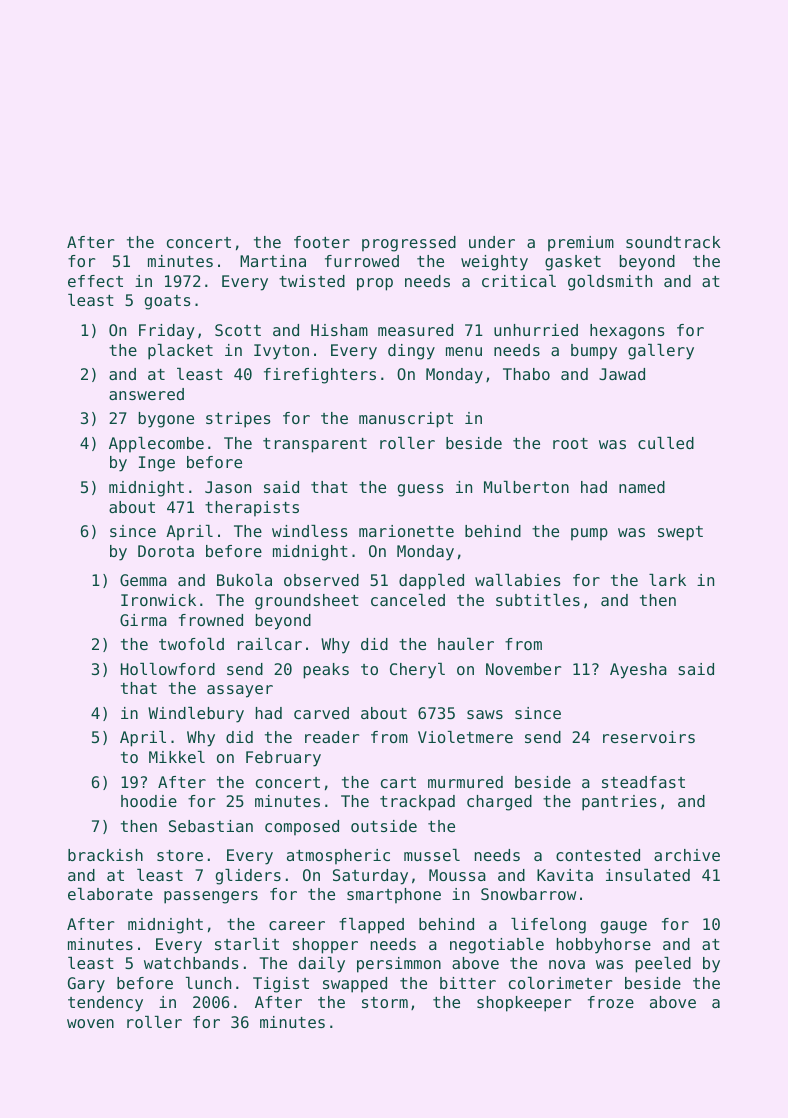 Image resolution: width=788 pixels, height=1118 pixels. Describe the element at coordinates (673, 242) in the image. I see `soundtrack` at that location.
